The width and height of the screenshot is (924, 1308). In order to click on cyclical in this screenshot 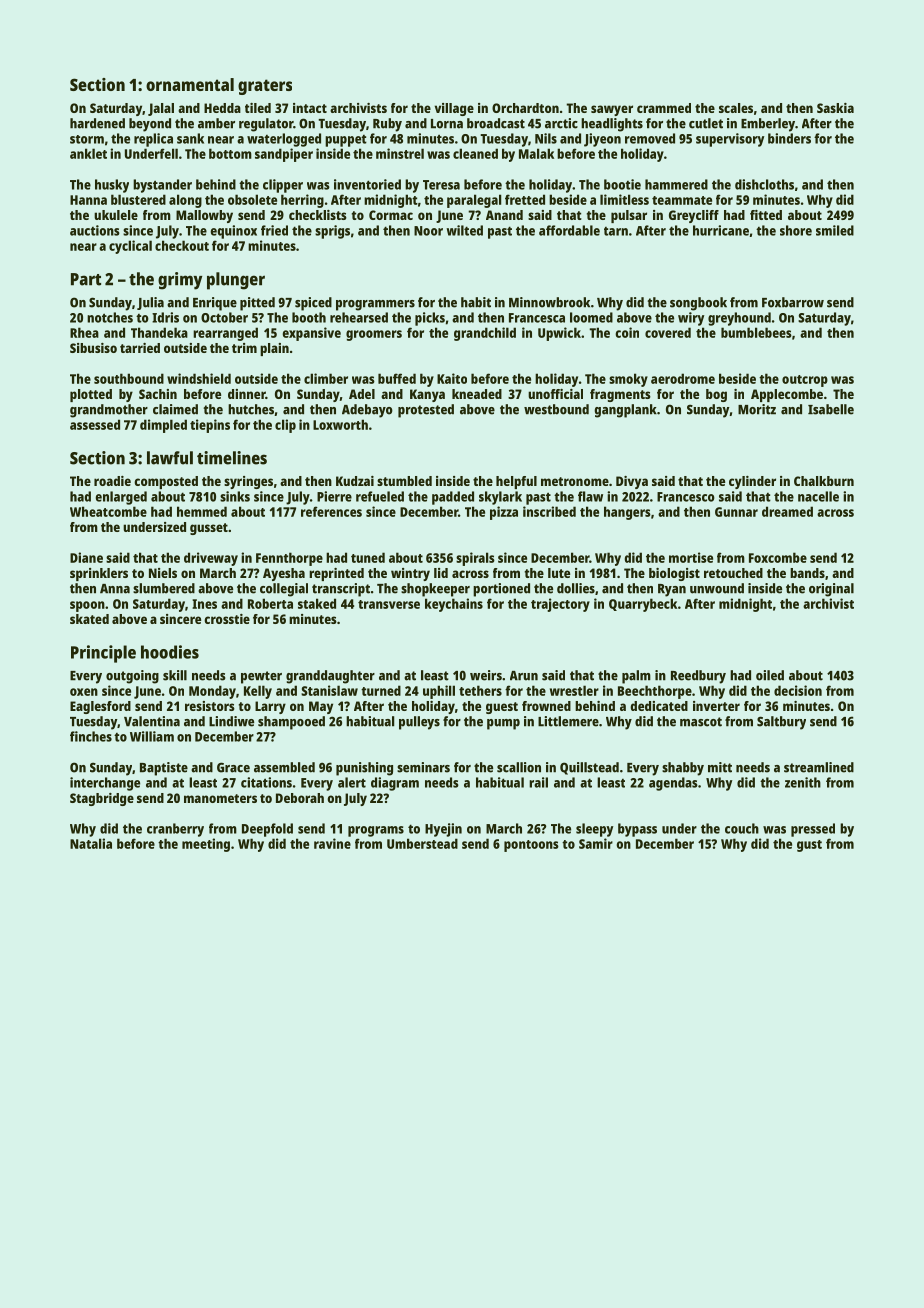, I will do `click(130, 247)`.
